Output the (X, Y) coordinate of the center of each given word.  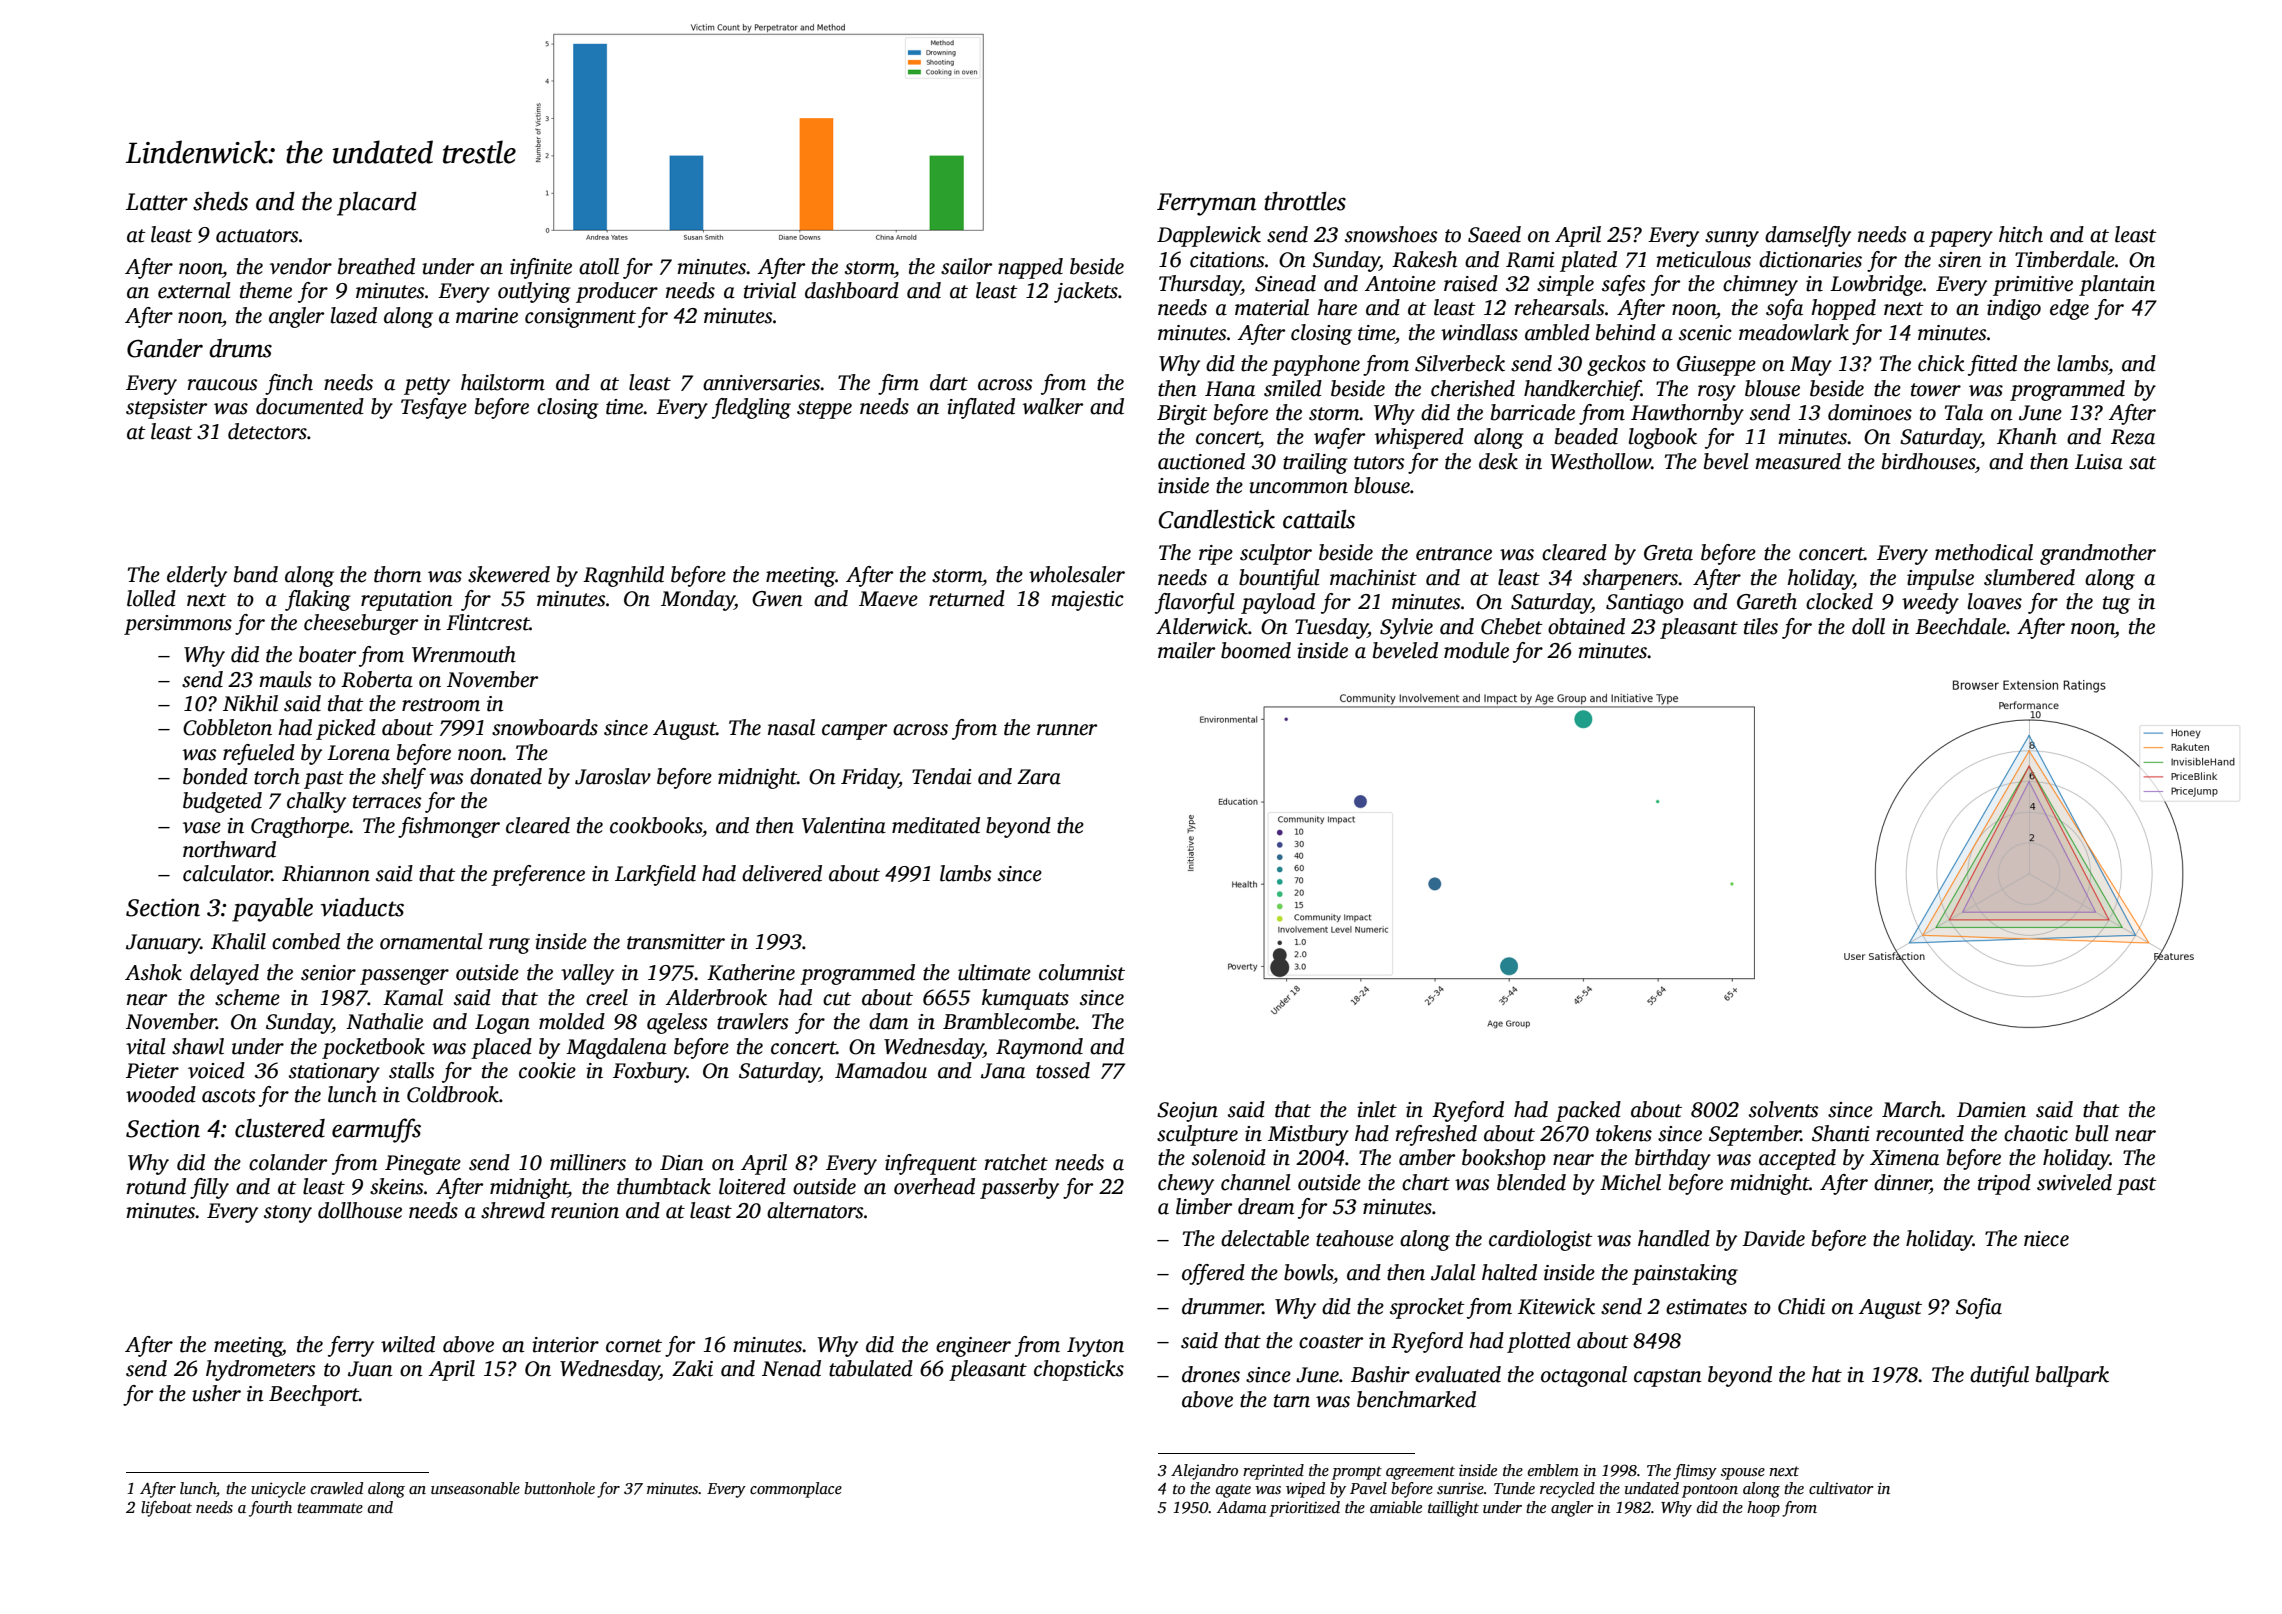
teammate (330, 1508)
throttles (1305, 201)
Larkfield (655, 875)
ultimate (994, 972)
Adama (1242, 1507)
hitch (2021, 234)
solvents (1783, 1109)
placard (377, 204)
